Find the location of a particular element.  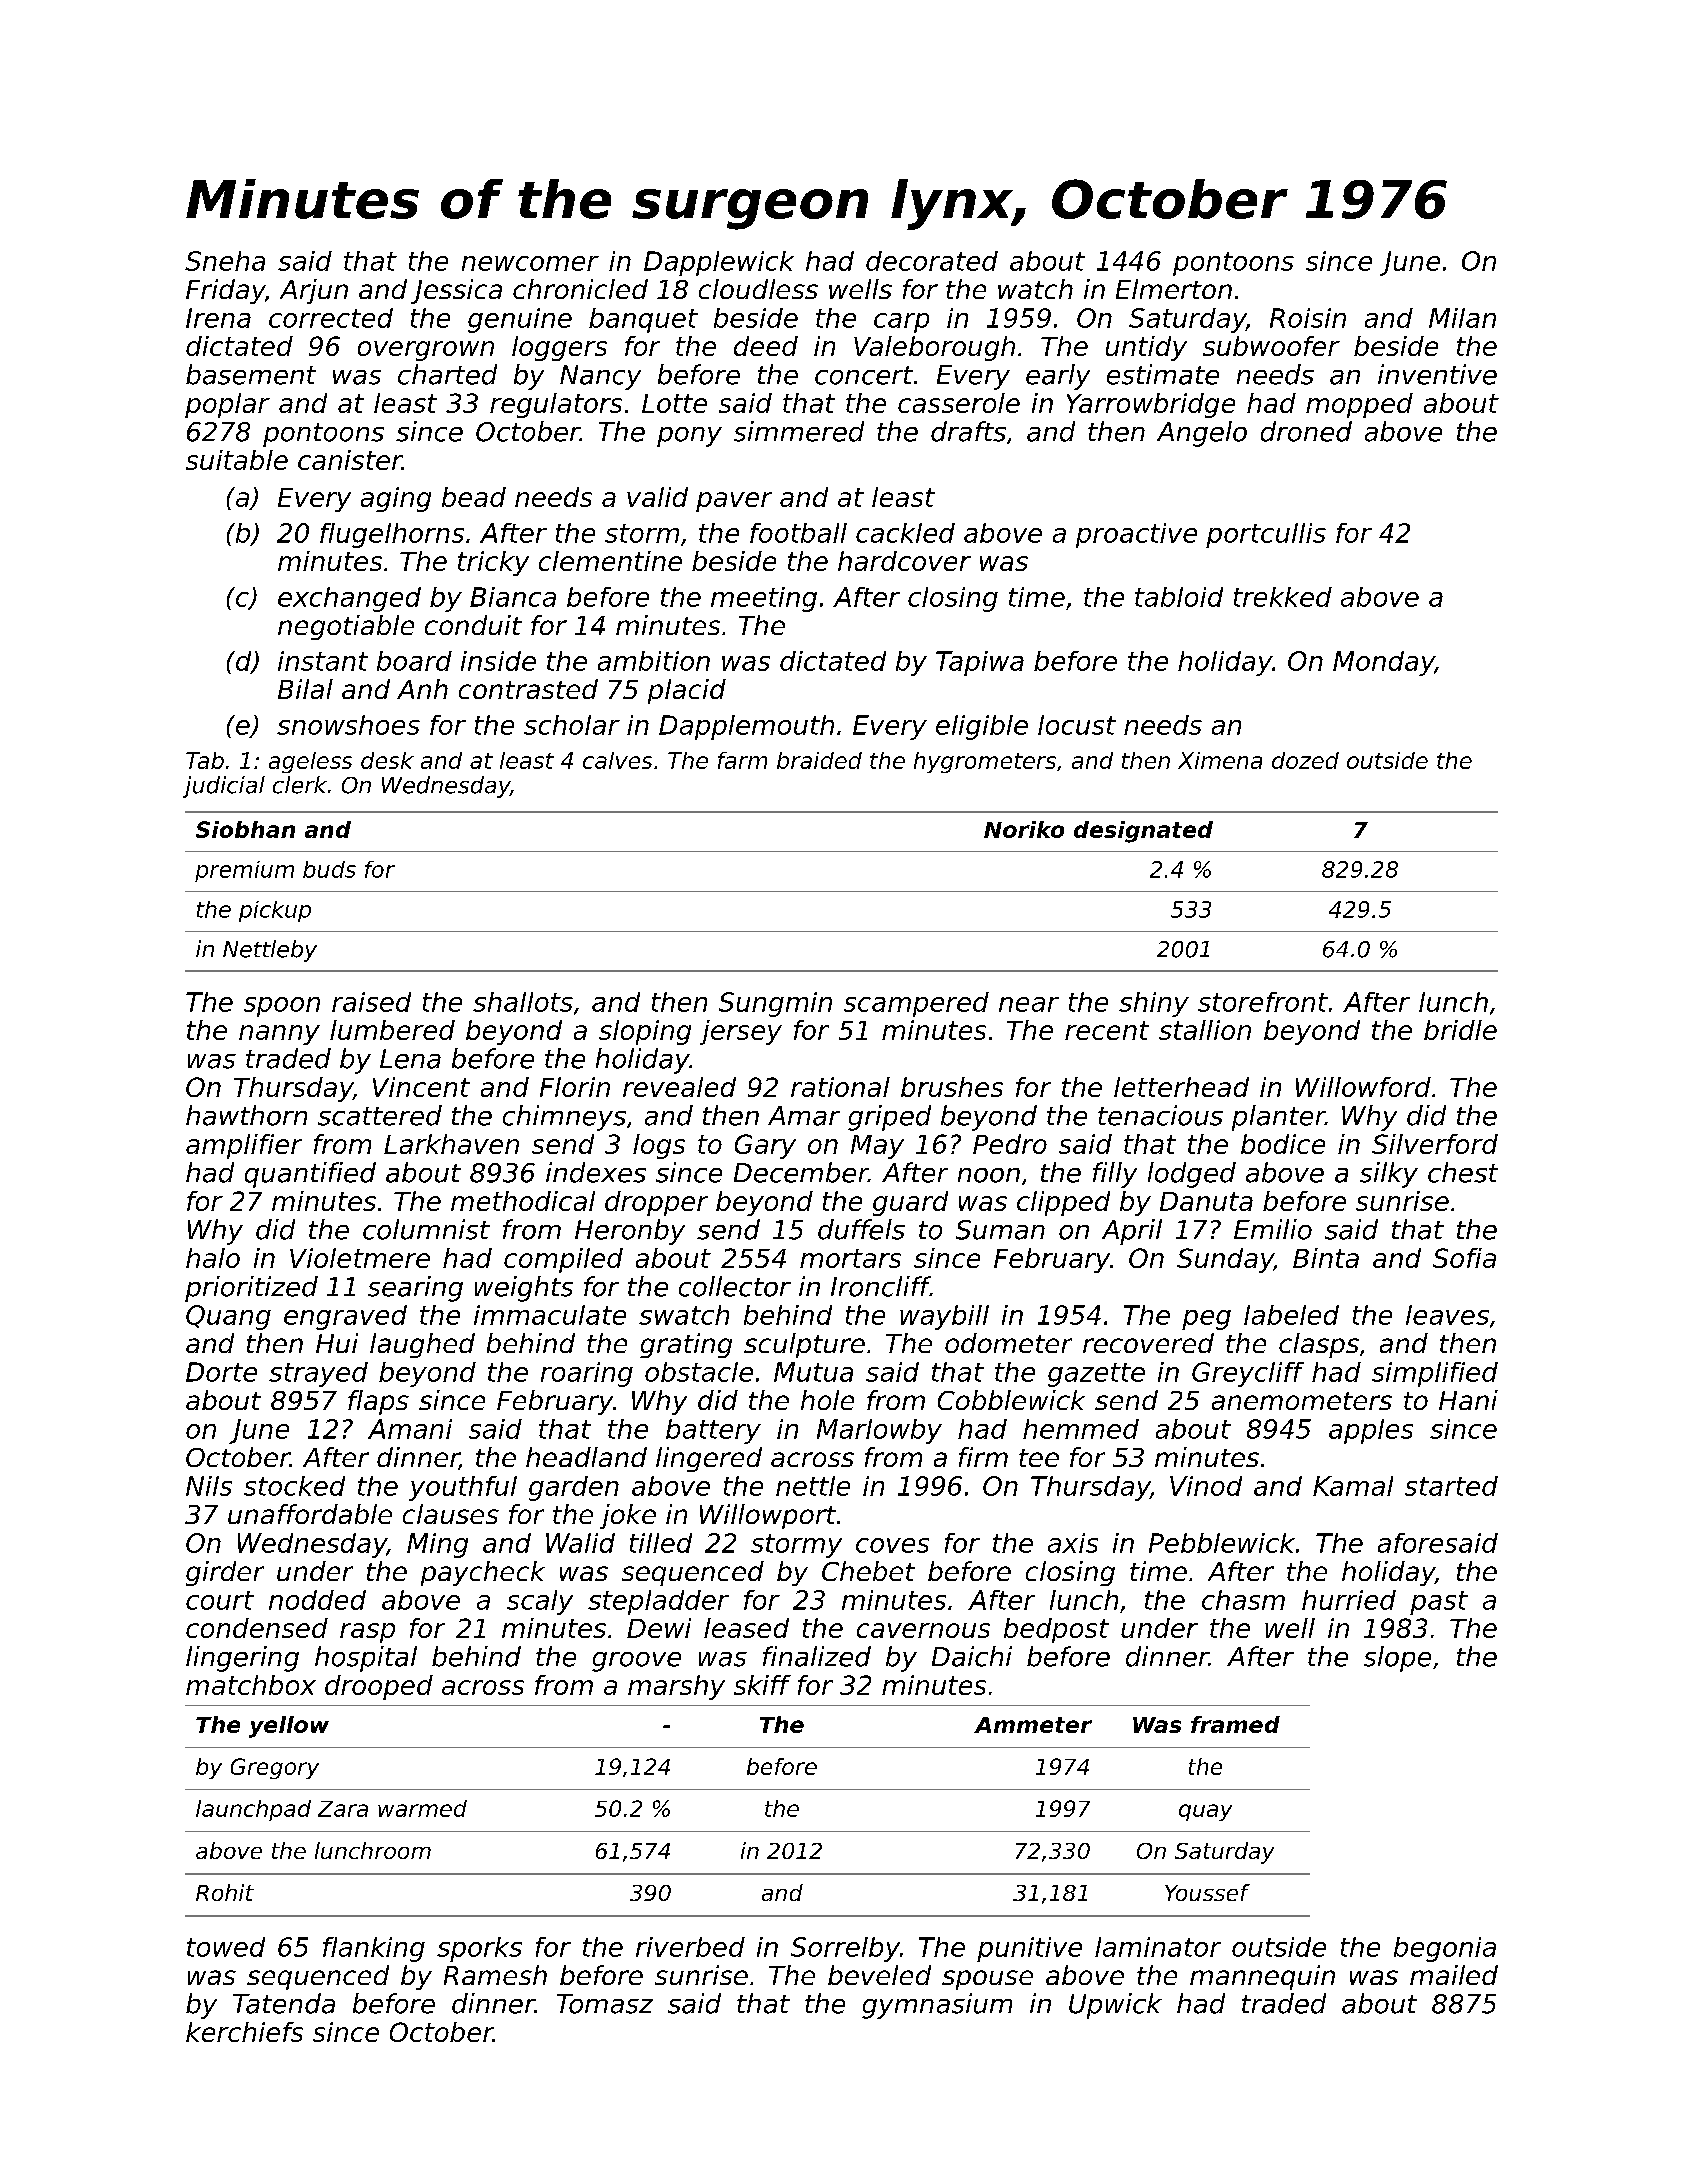

odometer is located at coordinates (1008, 1343).
